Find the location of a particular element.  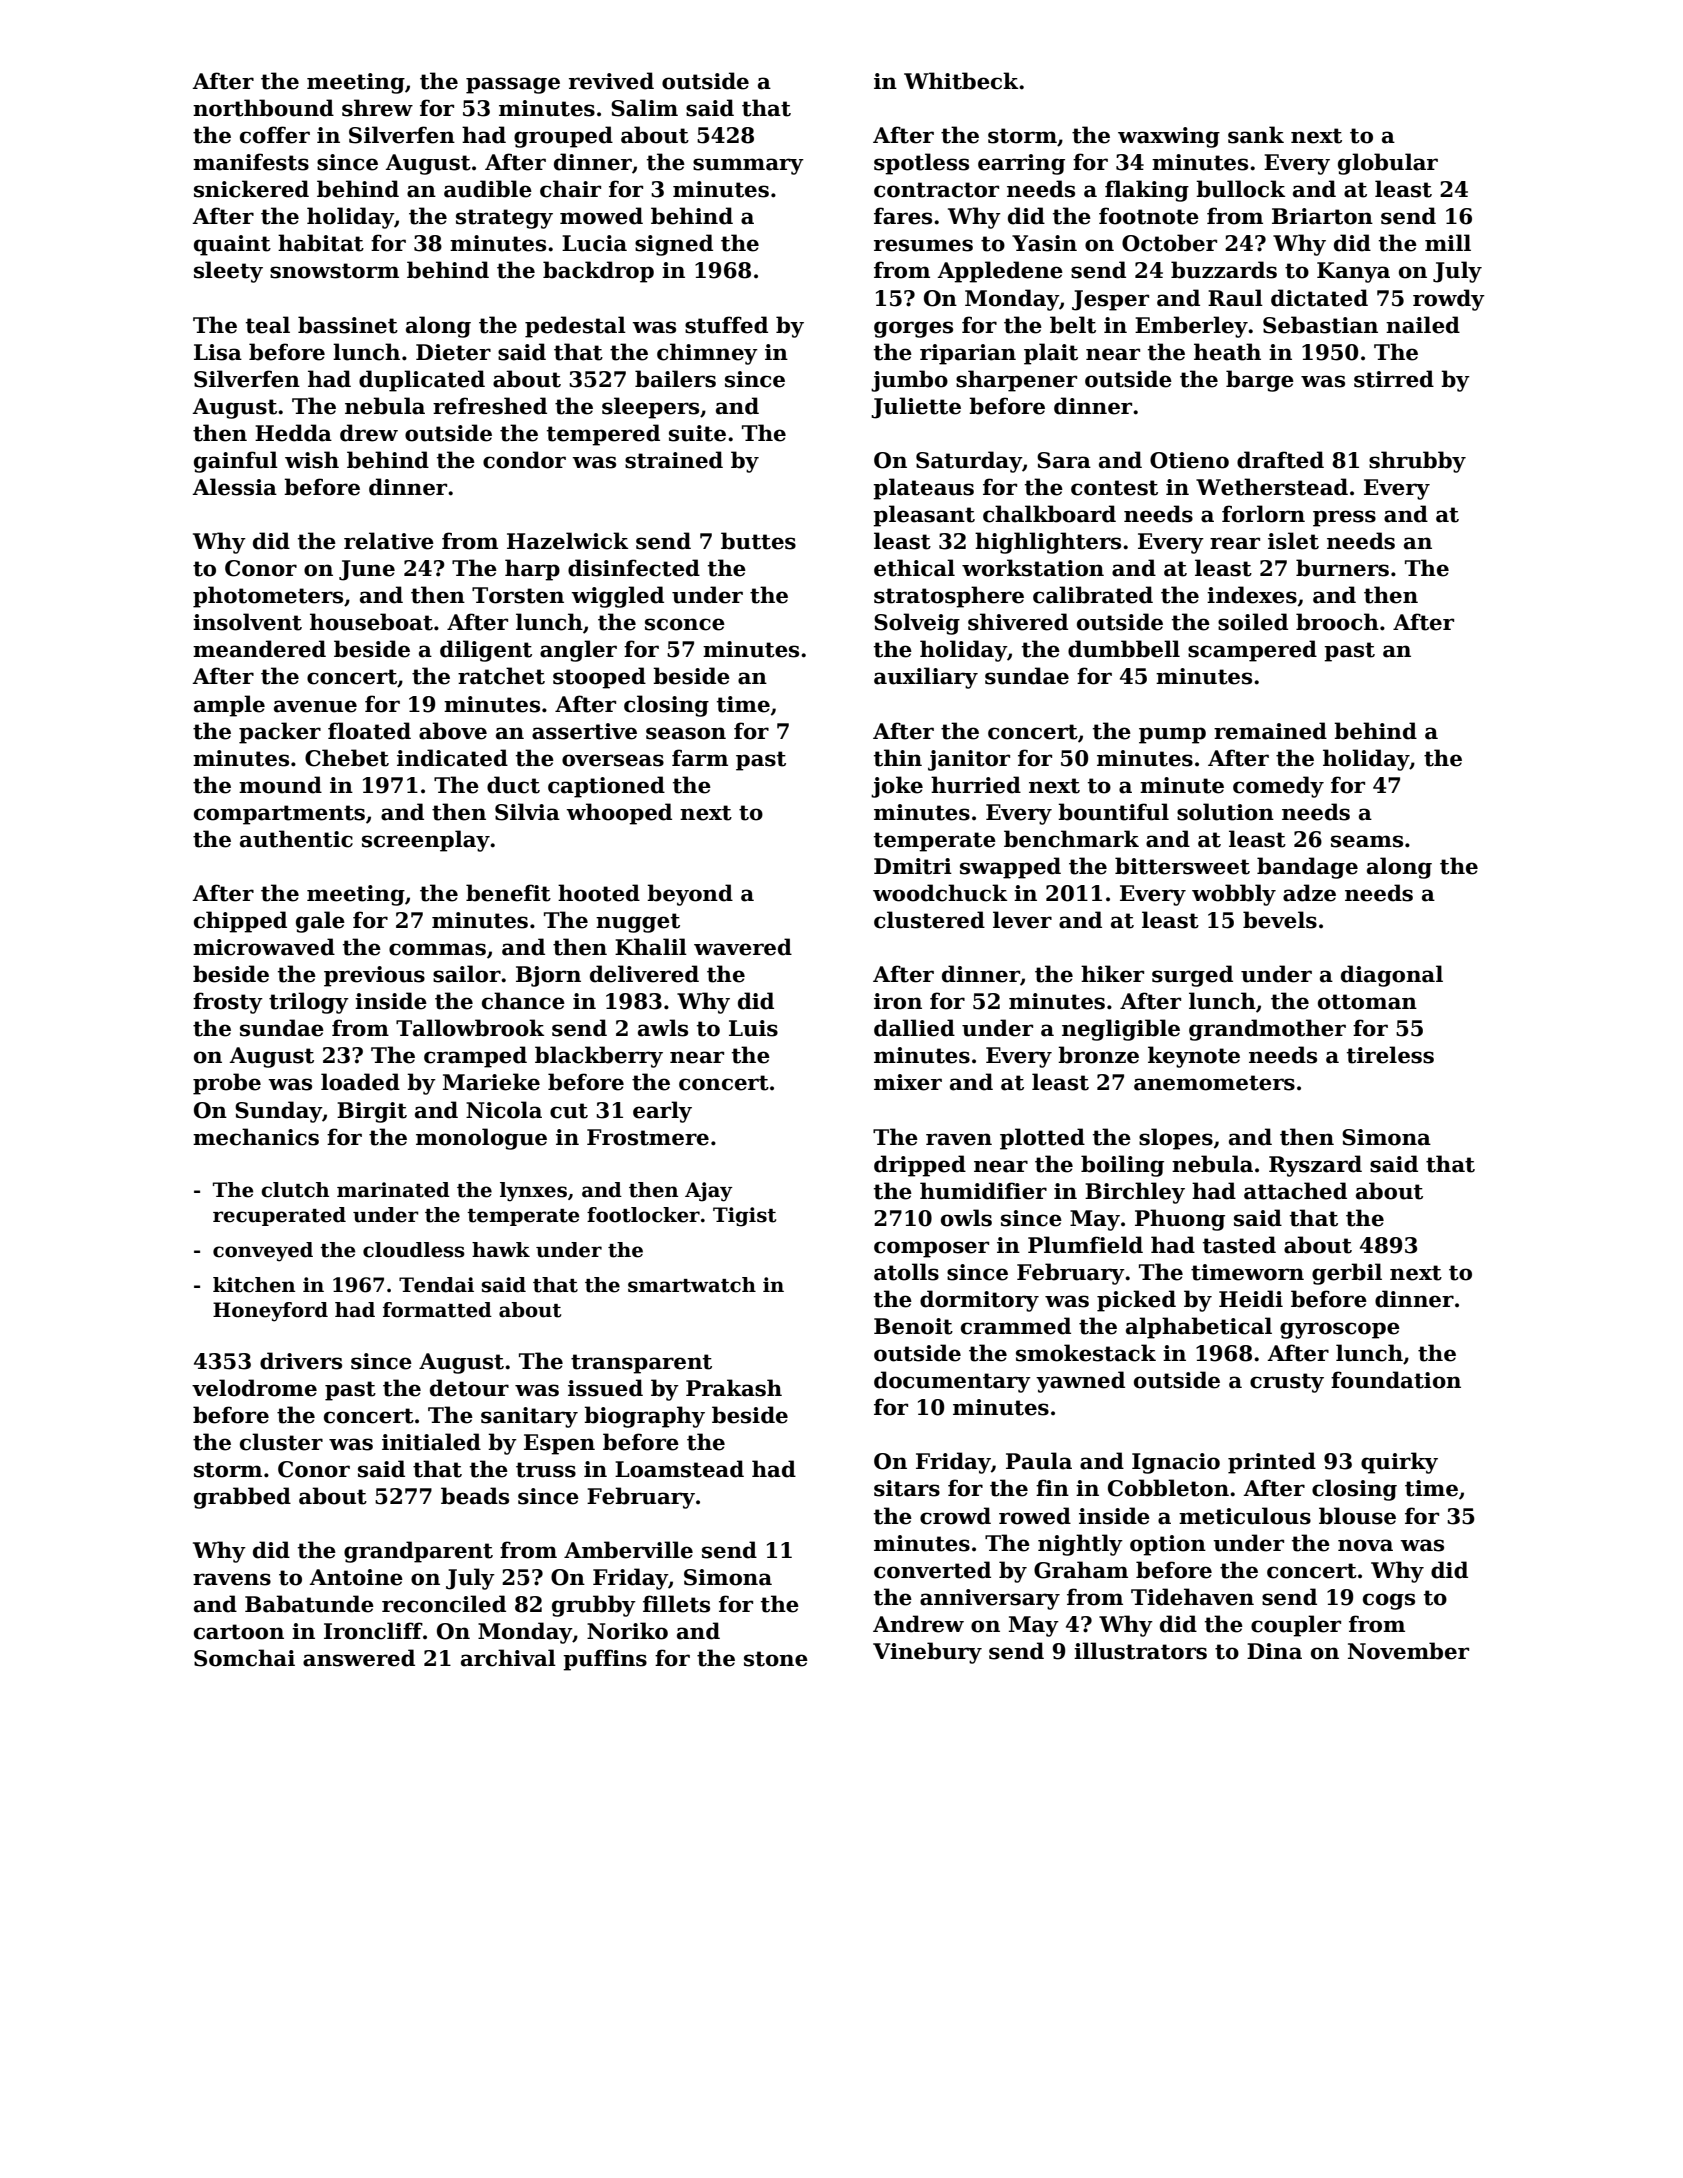

revived is located at coordinates (611, 81).
